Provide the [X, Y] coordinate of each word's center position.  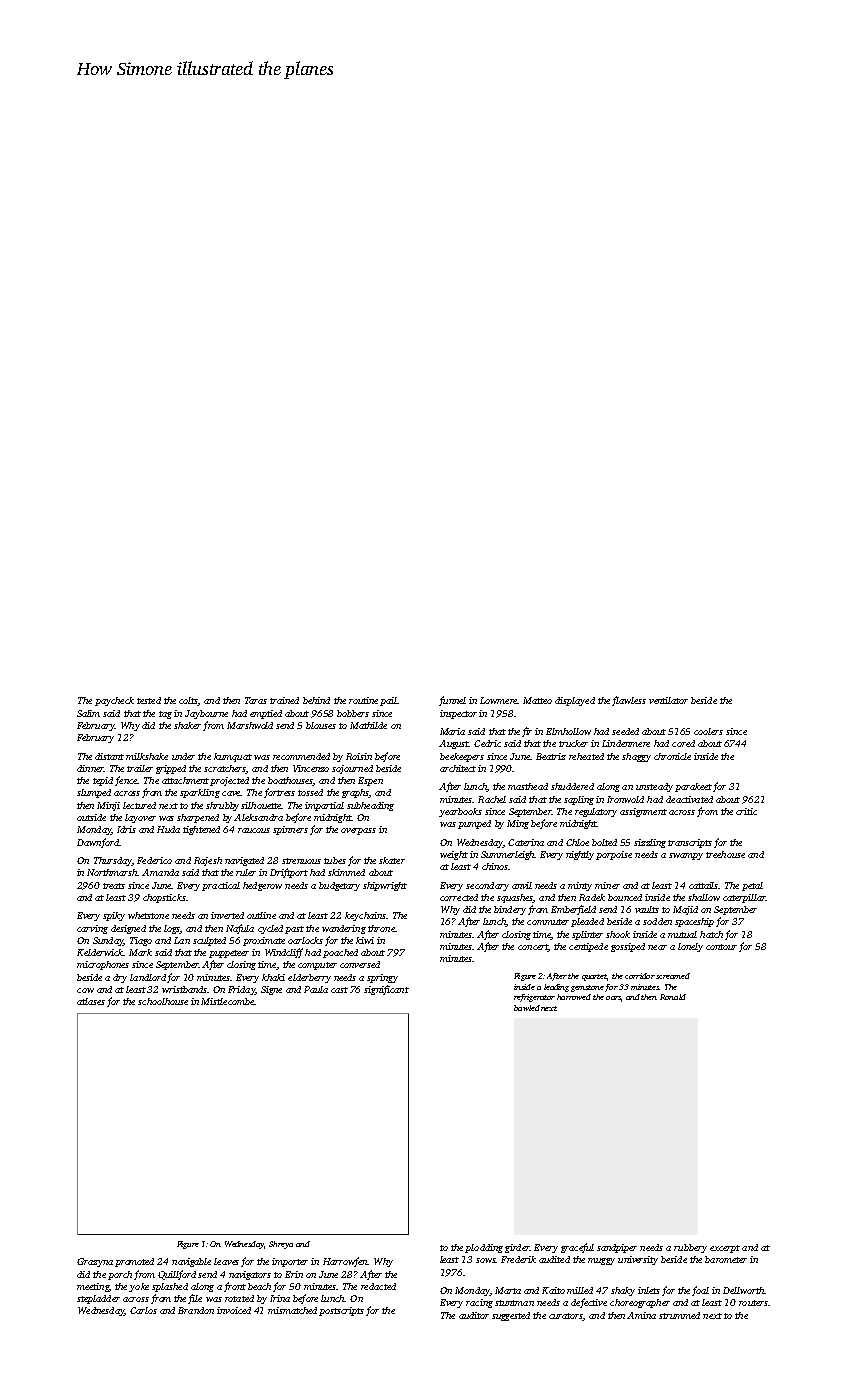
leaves [226, 1261]
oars [613, 998]
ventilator [668, 700]
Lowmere [499, 700]
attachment [185, 780]
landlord [148, 977]
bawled [527, 1008]
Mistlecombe [227, 1001]
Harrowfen [345, 1262]
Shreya [281, 1245]
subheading [370, 806]
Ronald [673, 997]
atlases [91, 1001]
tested [149, 700]
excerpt [725, 1249]
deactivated [689, 799]
